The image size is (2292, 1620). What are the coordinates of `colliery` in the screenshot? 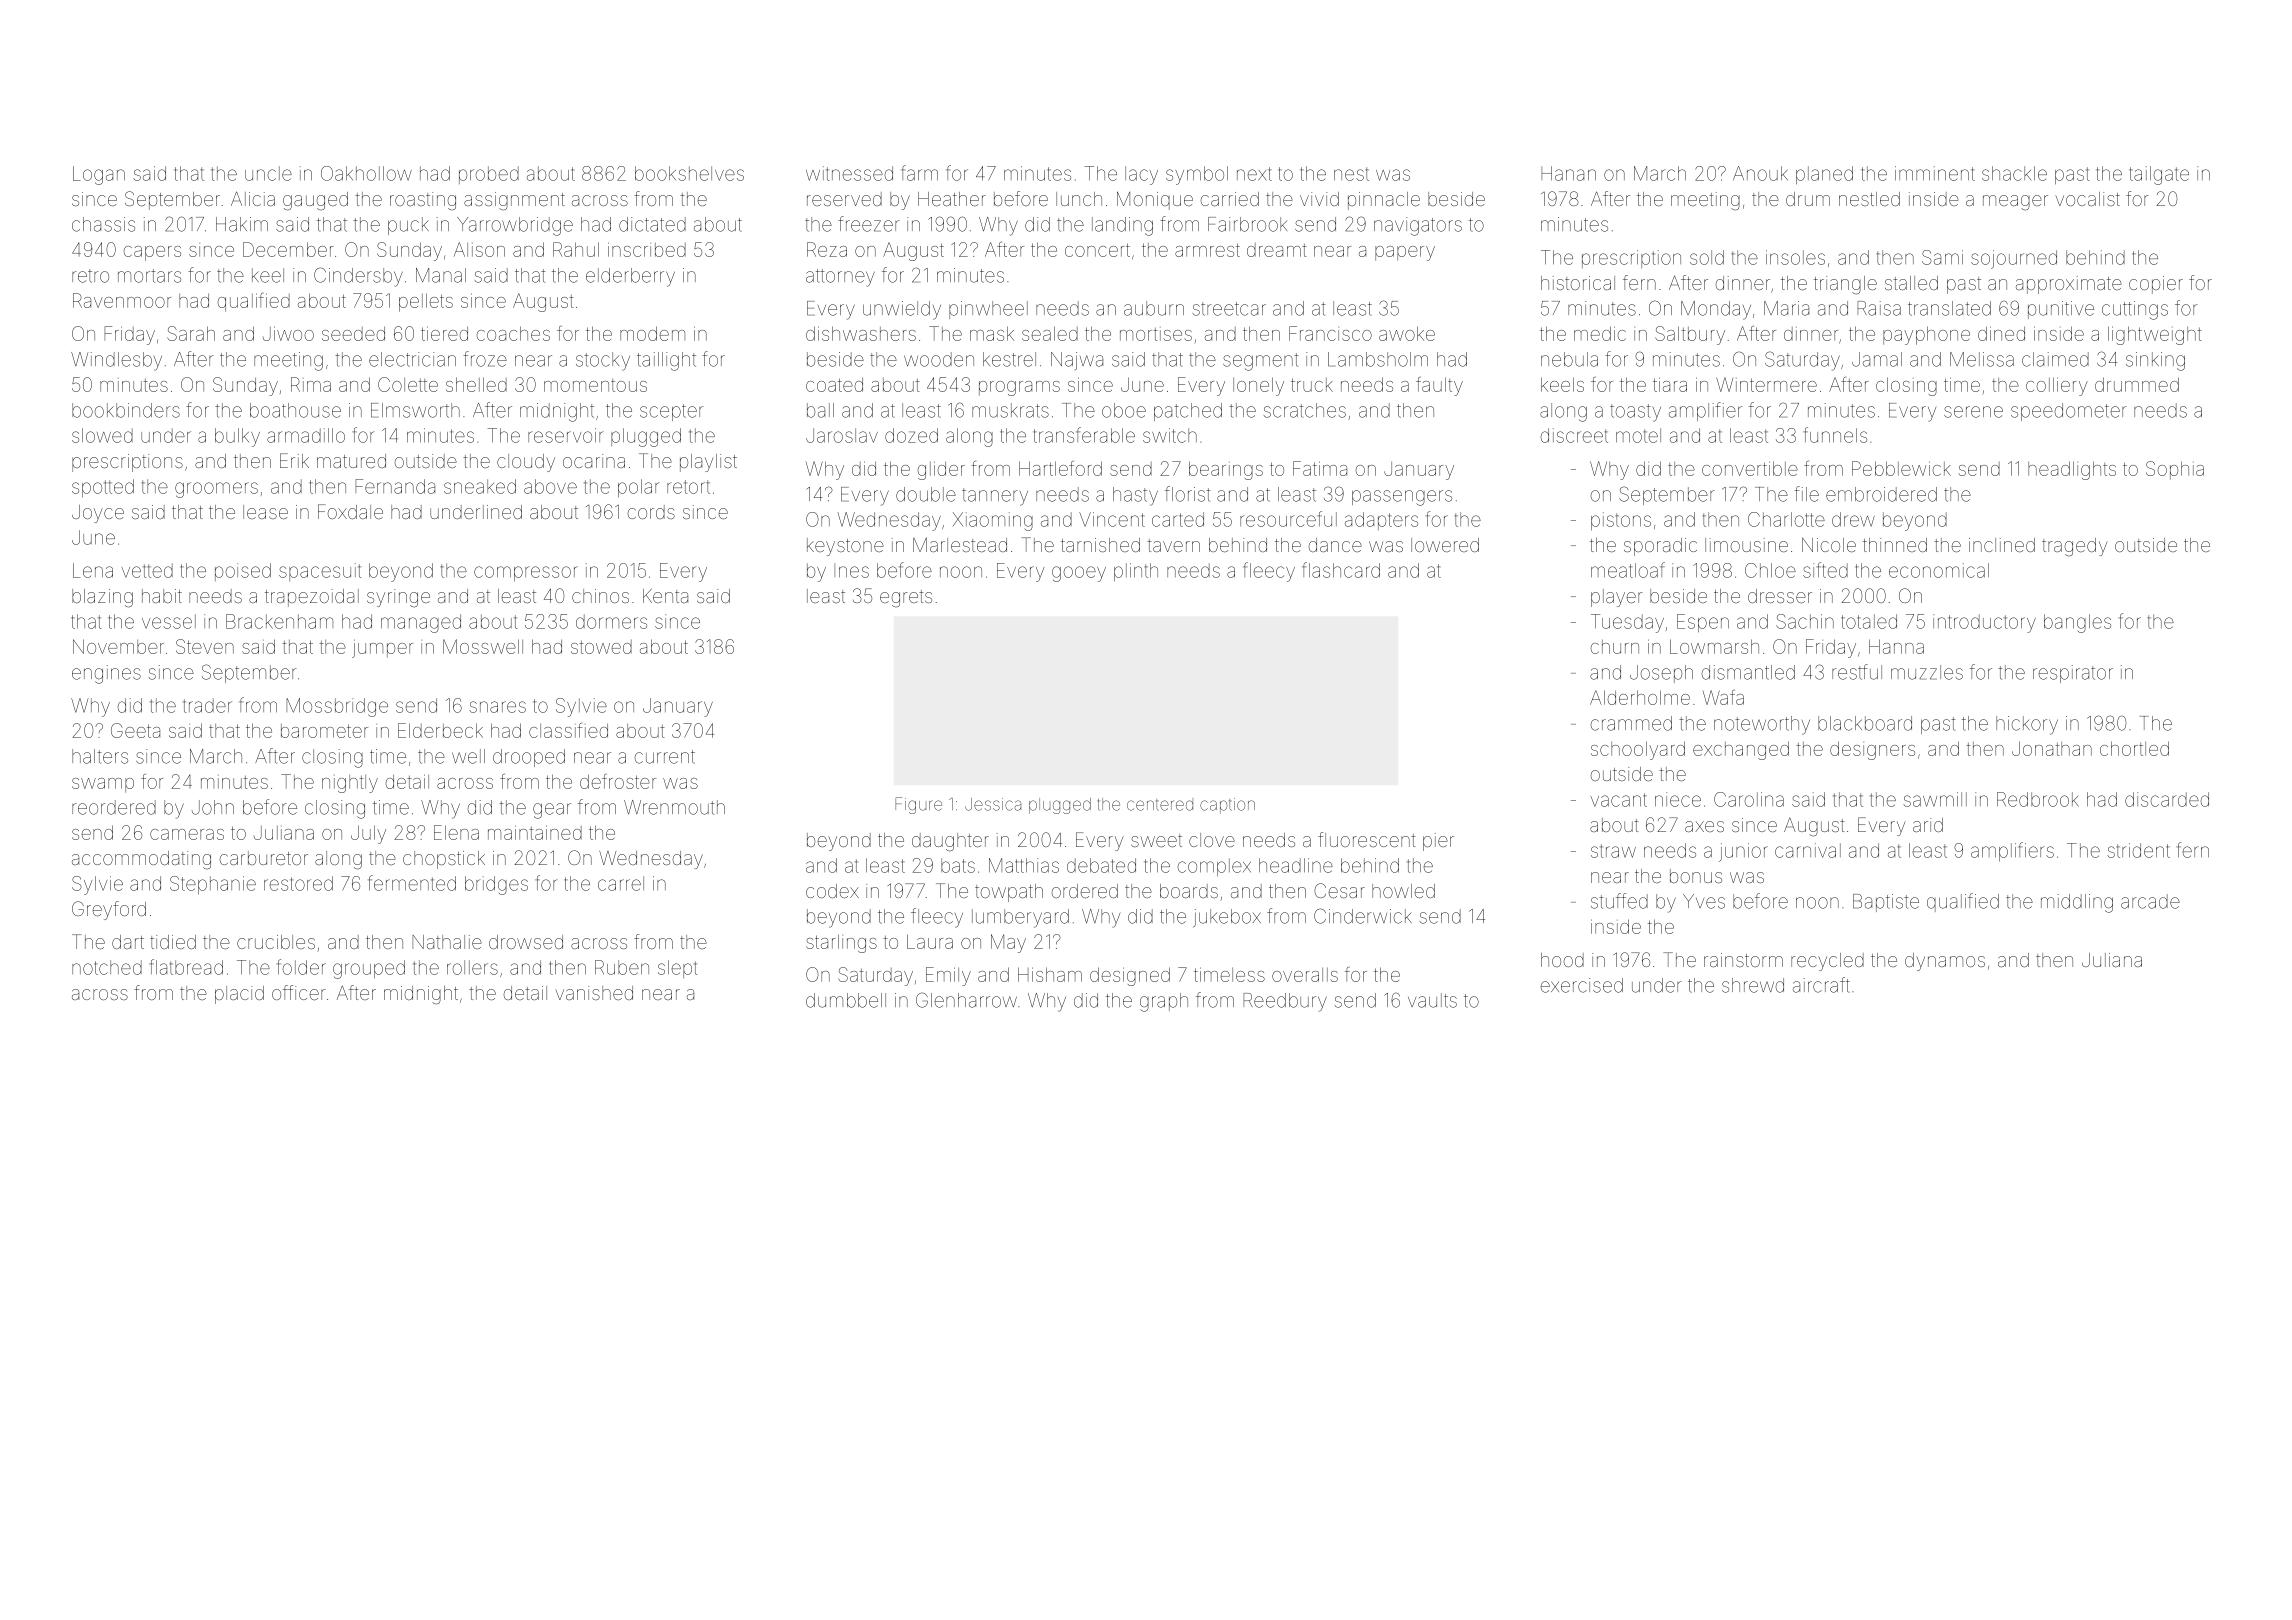 It's located at (2057, 386).
